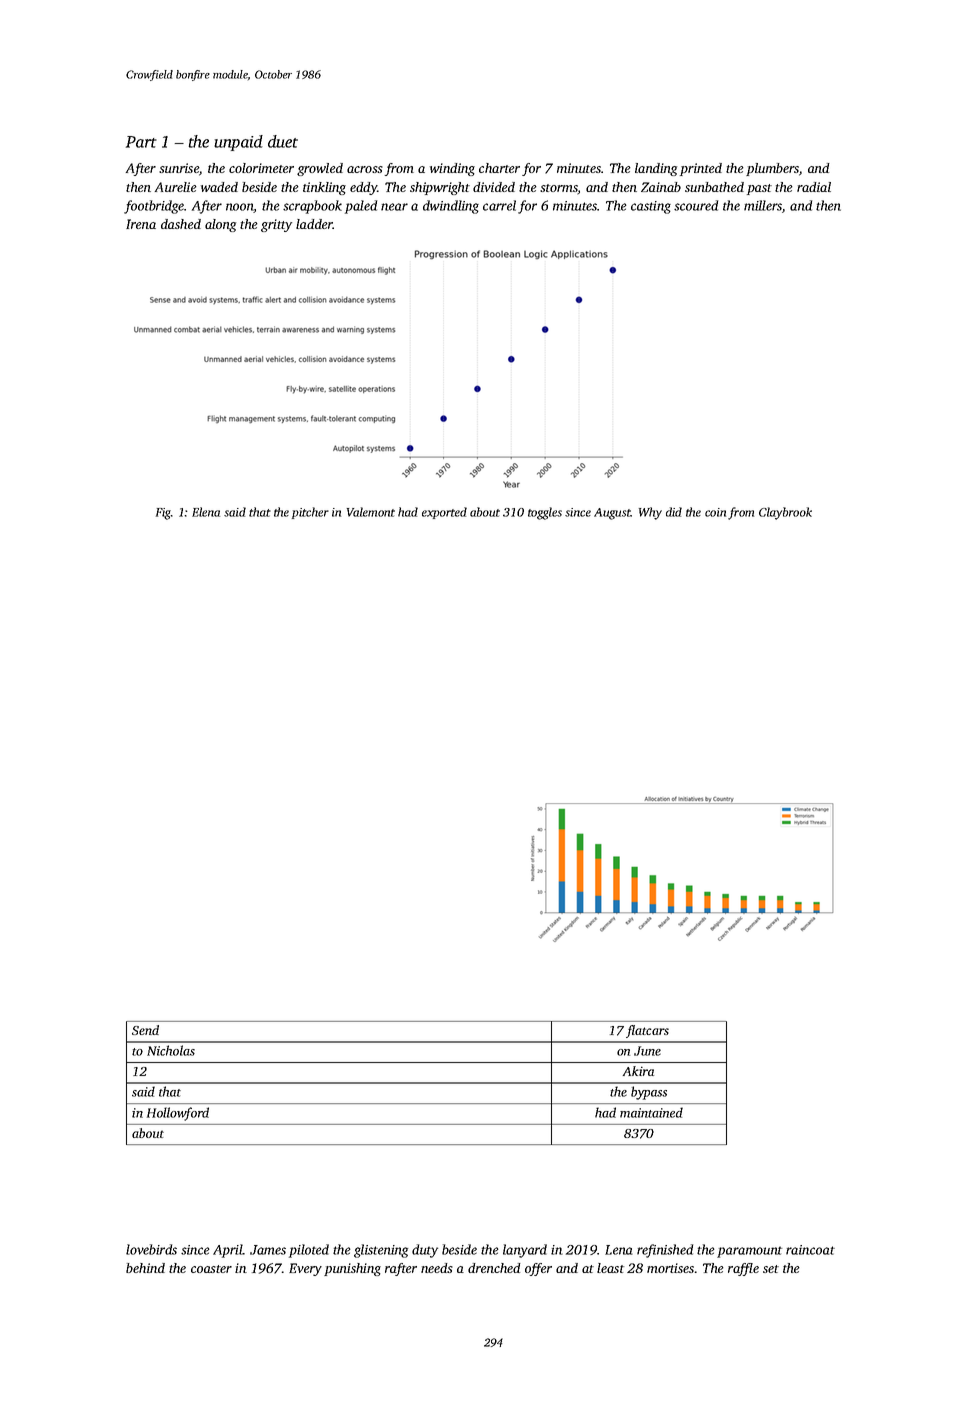  I want to click on needs, so click(437, 1268).
